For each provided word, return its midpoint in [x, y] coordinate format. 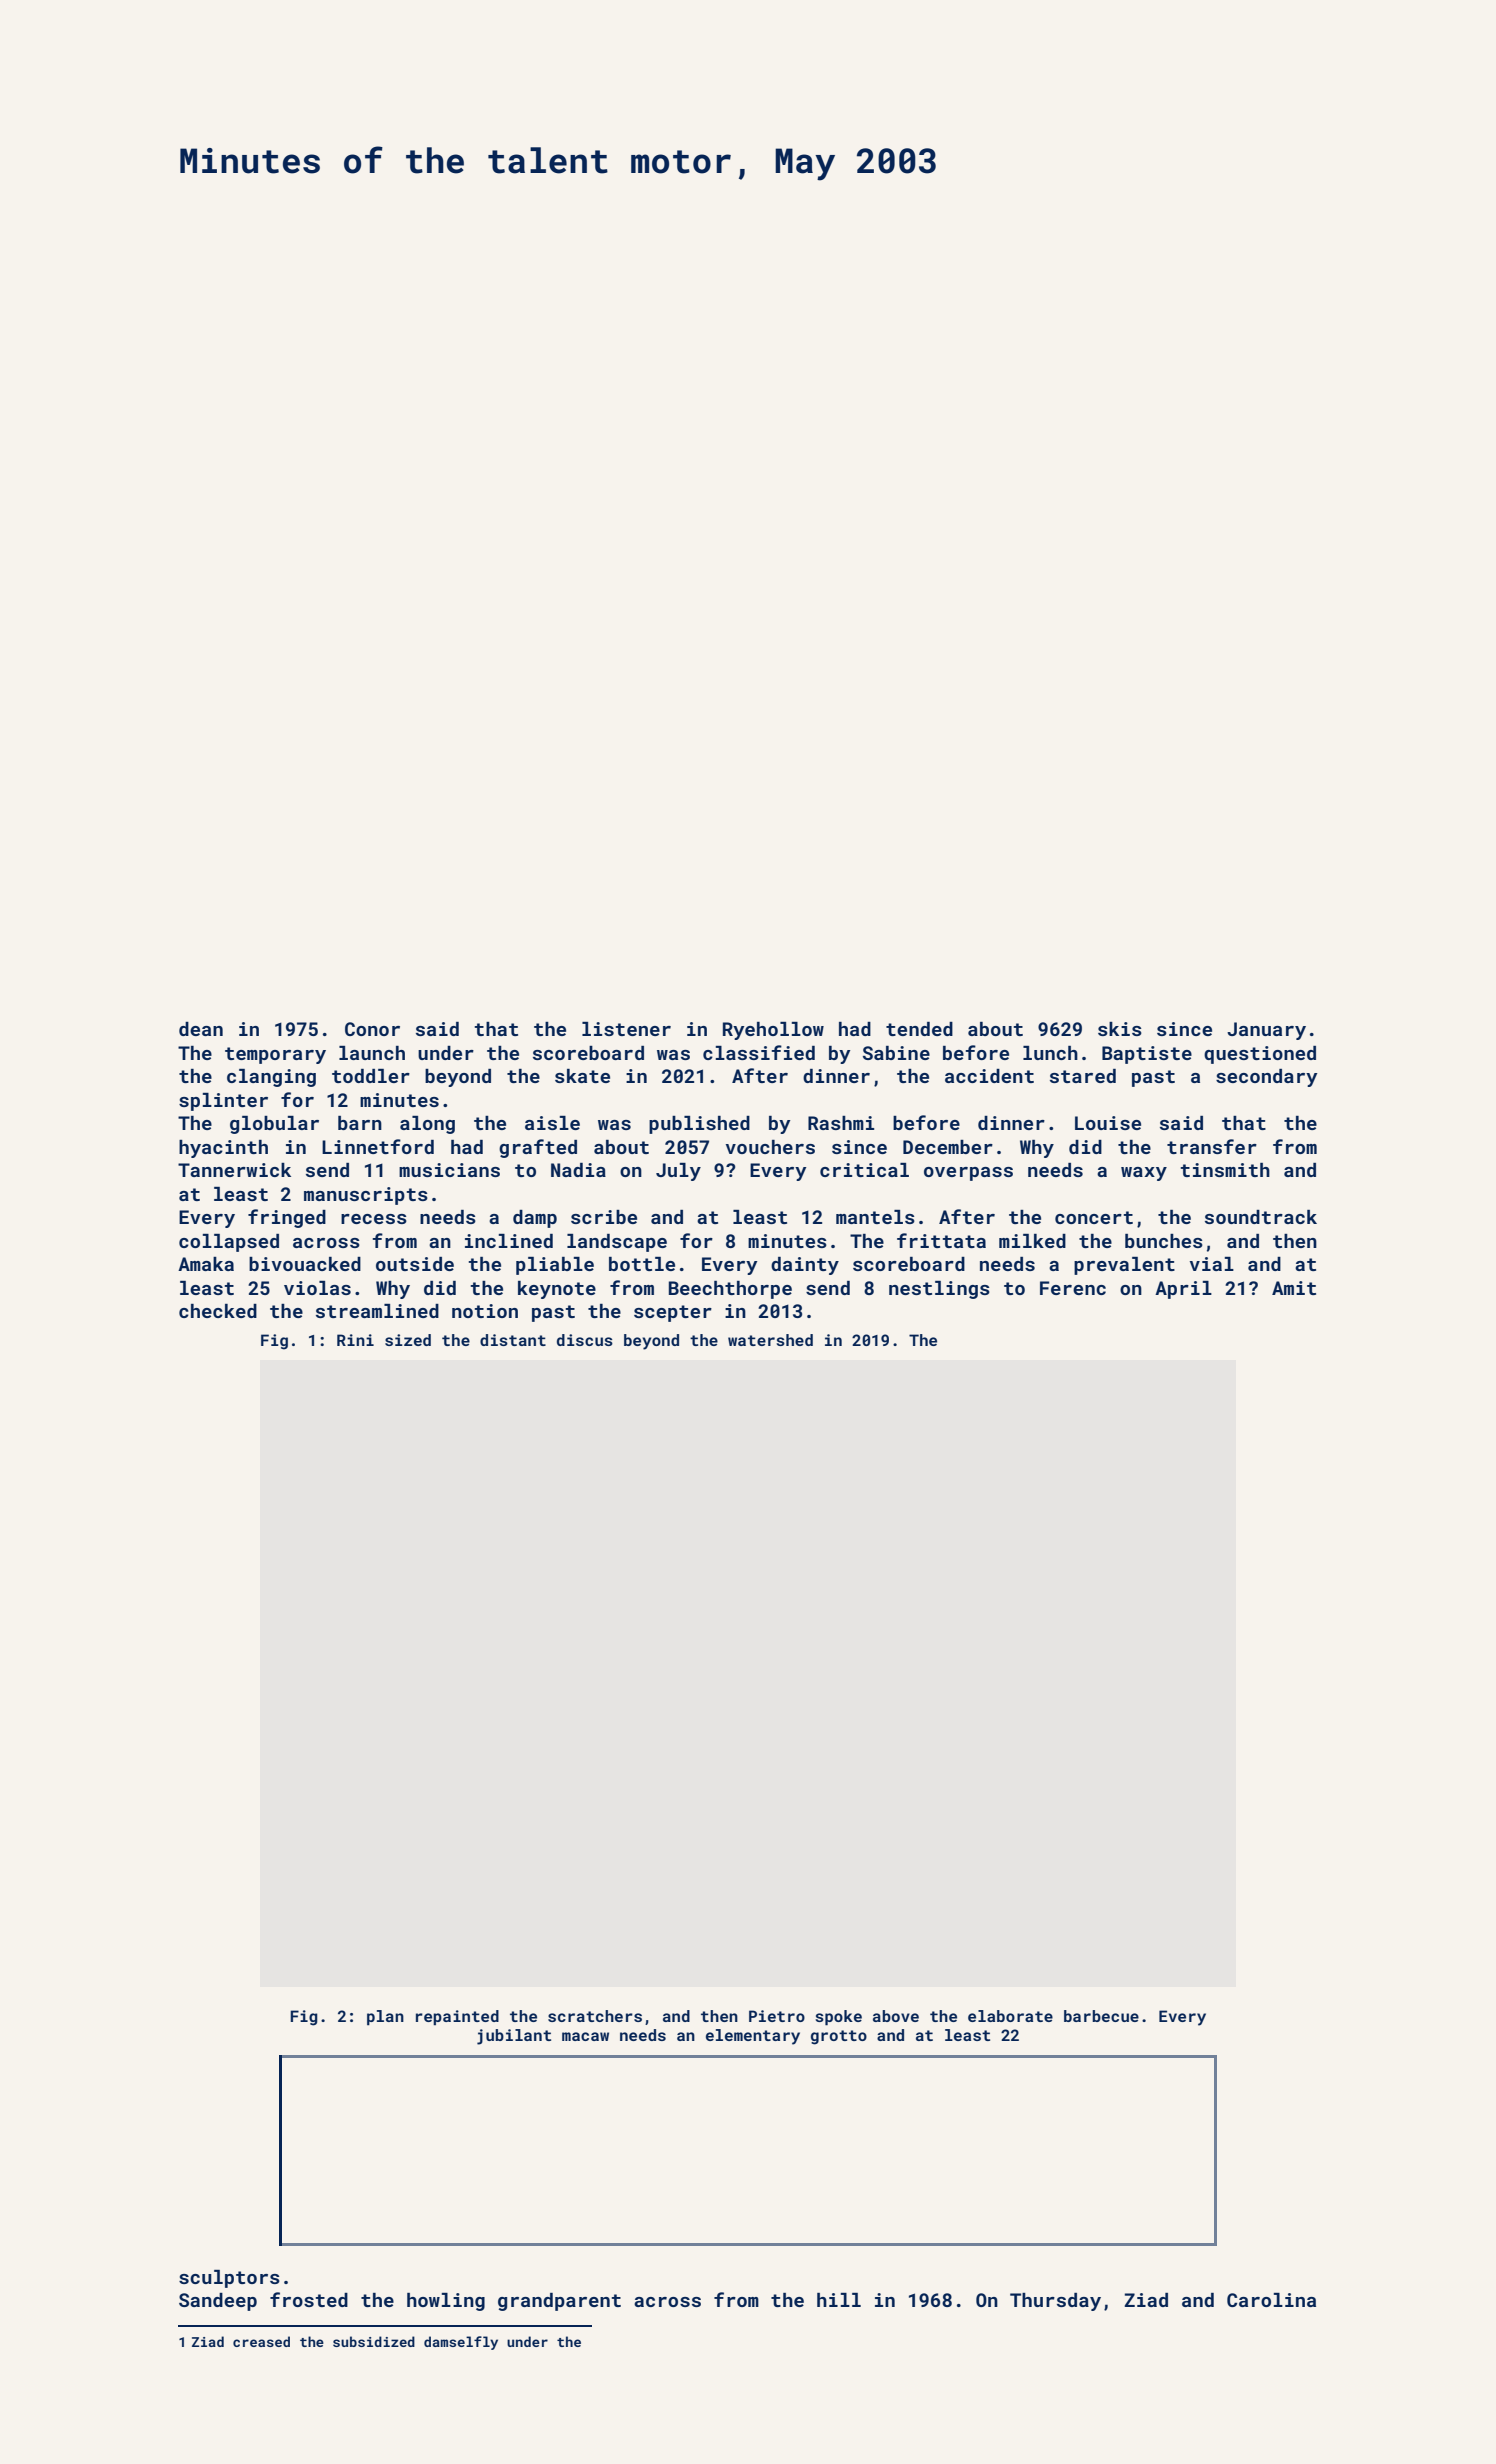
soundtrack [1261, 1217]
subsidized [374, 2341]
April [1183, 1290]
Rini [355, 1340]
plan [385, 2018]
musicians [449, 1170]
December [948, 1147]
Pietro [777, 2016]
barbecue [1101, 2016]
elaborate [1010, 2016]
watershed [770, 1340]
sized [408, 1340]
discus [585, 1340]
